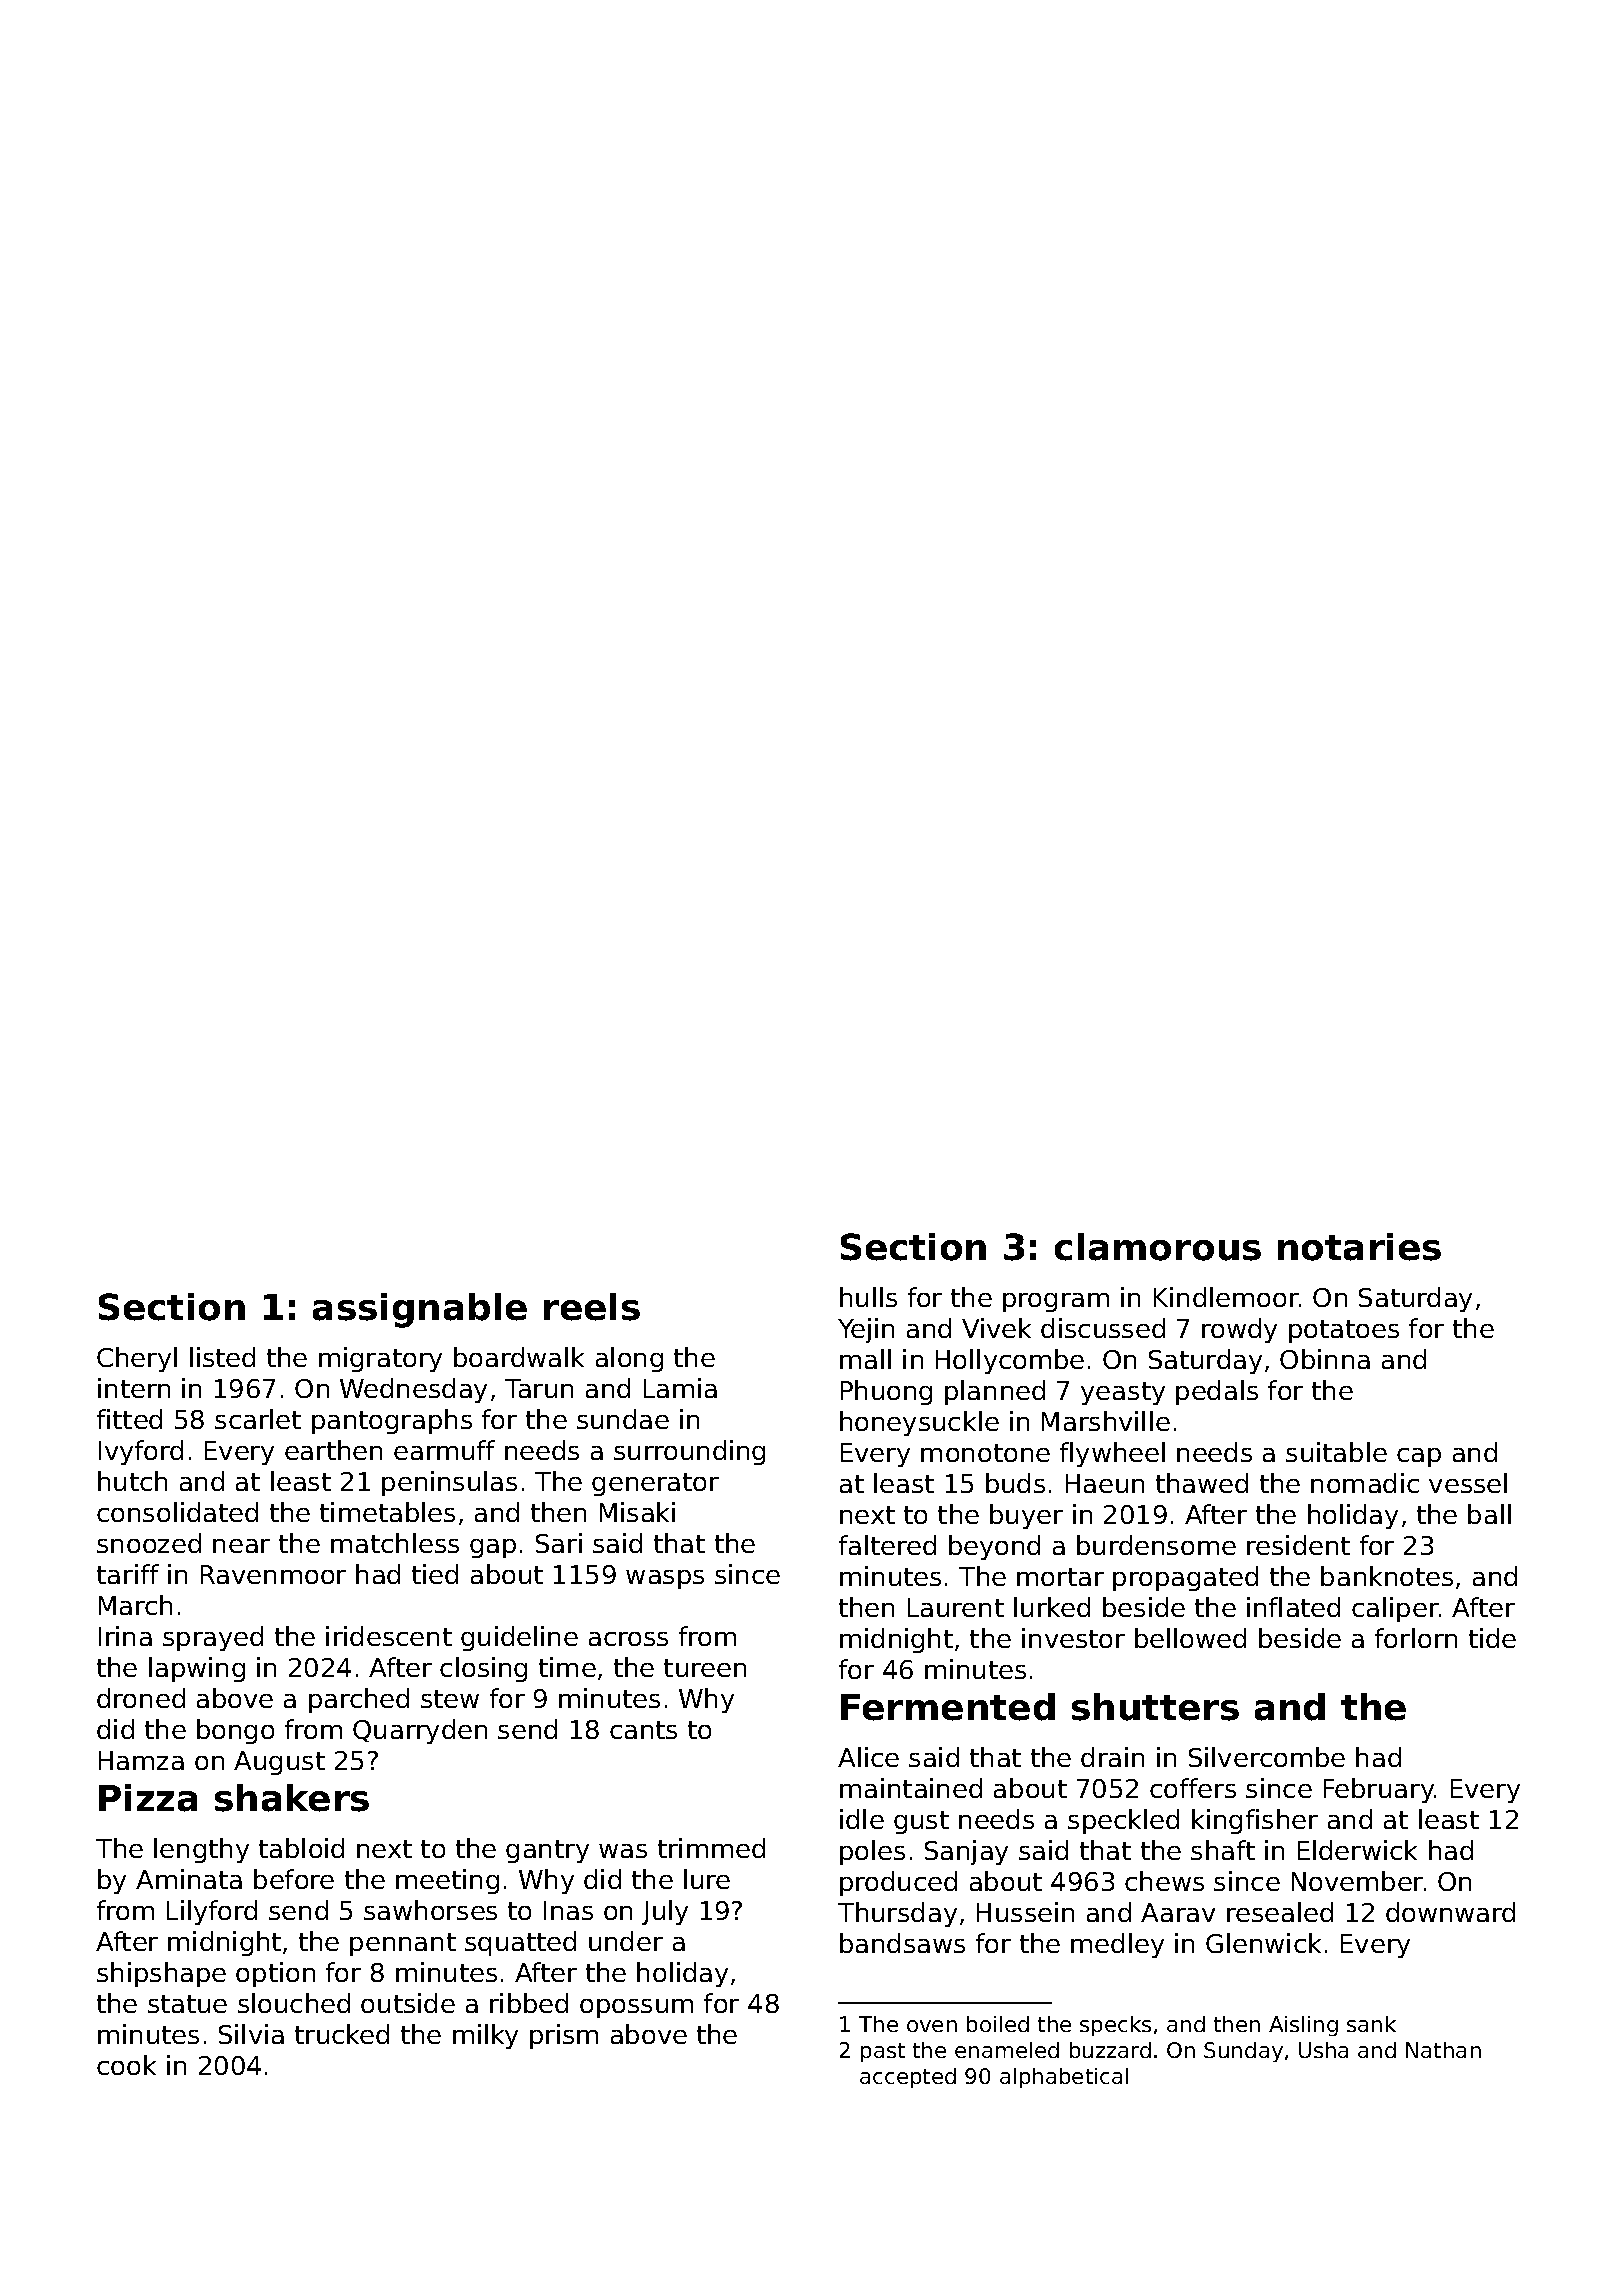 Image resolution: width=1620 pixels, height=2292 pixels. I want to click on Nathan, so click(1443, 2050).
